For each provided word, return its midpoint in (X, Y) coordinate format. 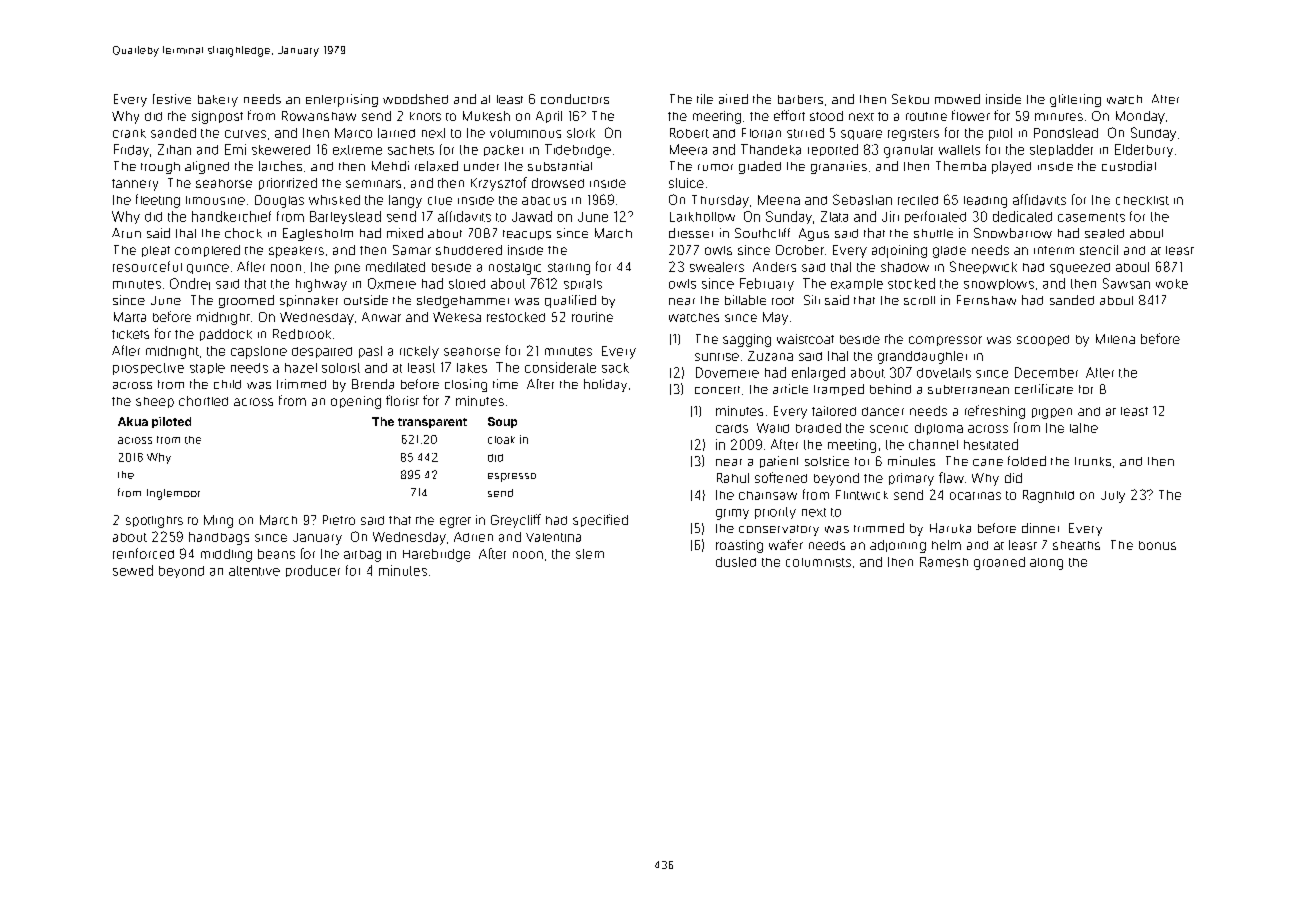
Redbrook (302, 334)
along (1046, 564)
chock (243, 233)
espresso (512, 477)
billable (745, 300)
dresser (691, 233)
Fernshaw (986, 300)
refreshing (995, 412)
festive (172, 99)
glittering (1075, 100)
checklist (1142, 200)
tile (705, 99)
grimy (732, 514)
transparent (432, 423)
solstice (827, 461)
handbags (219, 538)
